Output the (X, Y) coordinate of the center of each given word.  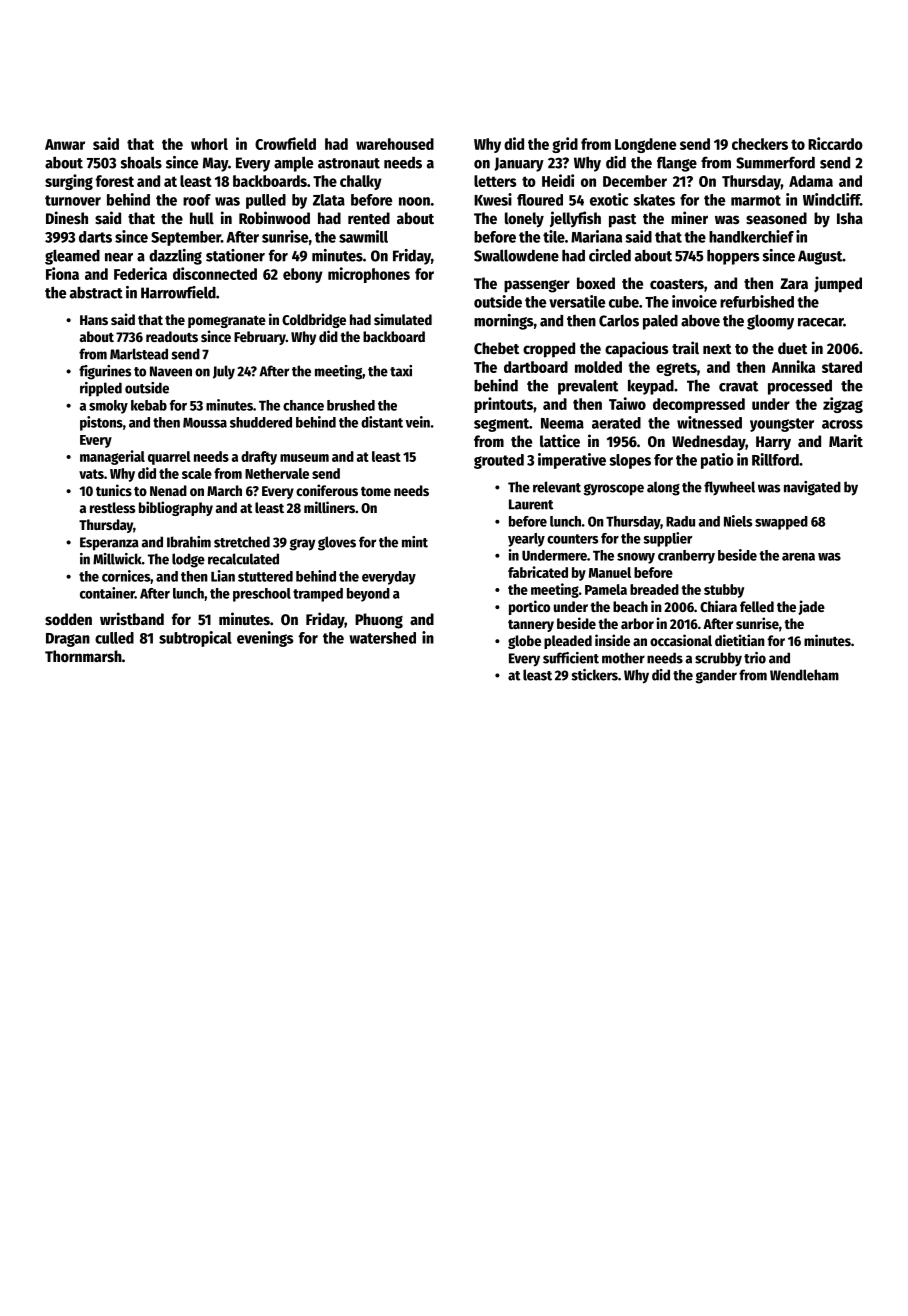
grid (565, 145)
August (820, 257)
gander (716, 676)
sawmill (363, 236)
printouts (503, 405)
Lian (223, 576)
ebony (303, 275)
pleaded (568, 642)
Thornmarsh (83, 656)
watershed (382, 638)
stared (842, 367)
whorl (209, 144)
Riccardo (835, 143)
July (224, 372)
